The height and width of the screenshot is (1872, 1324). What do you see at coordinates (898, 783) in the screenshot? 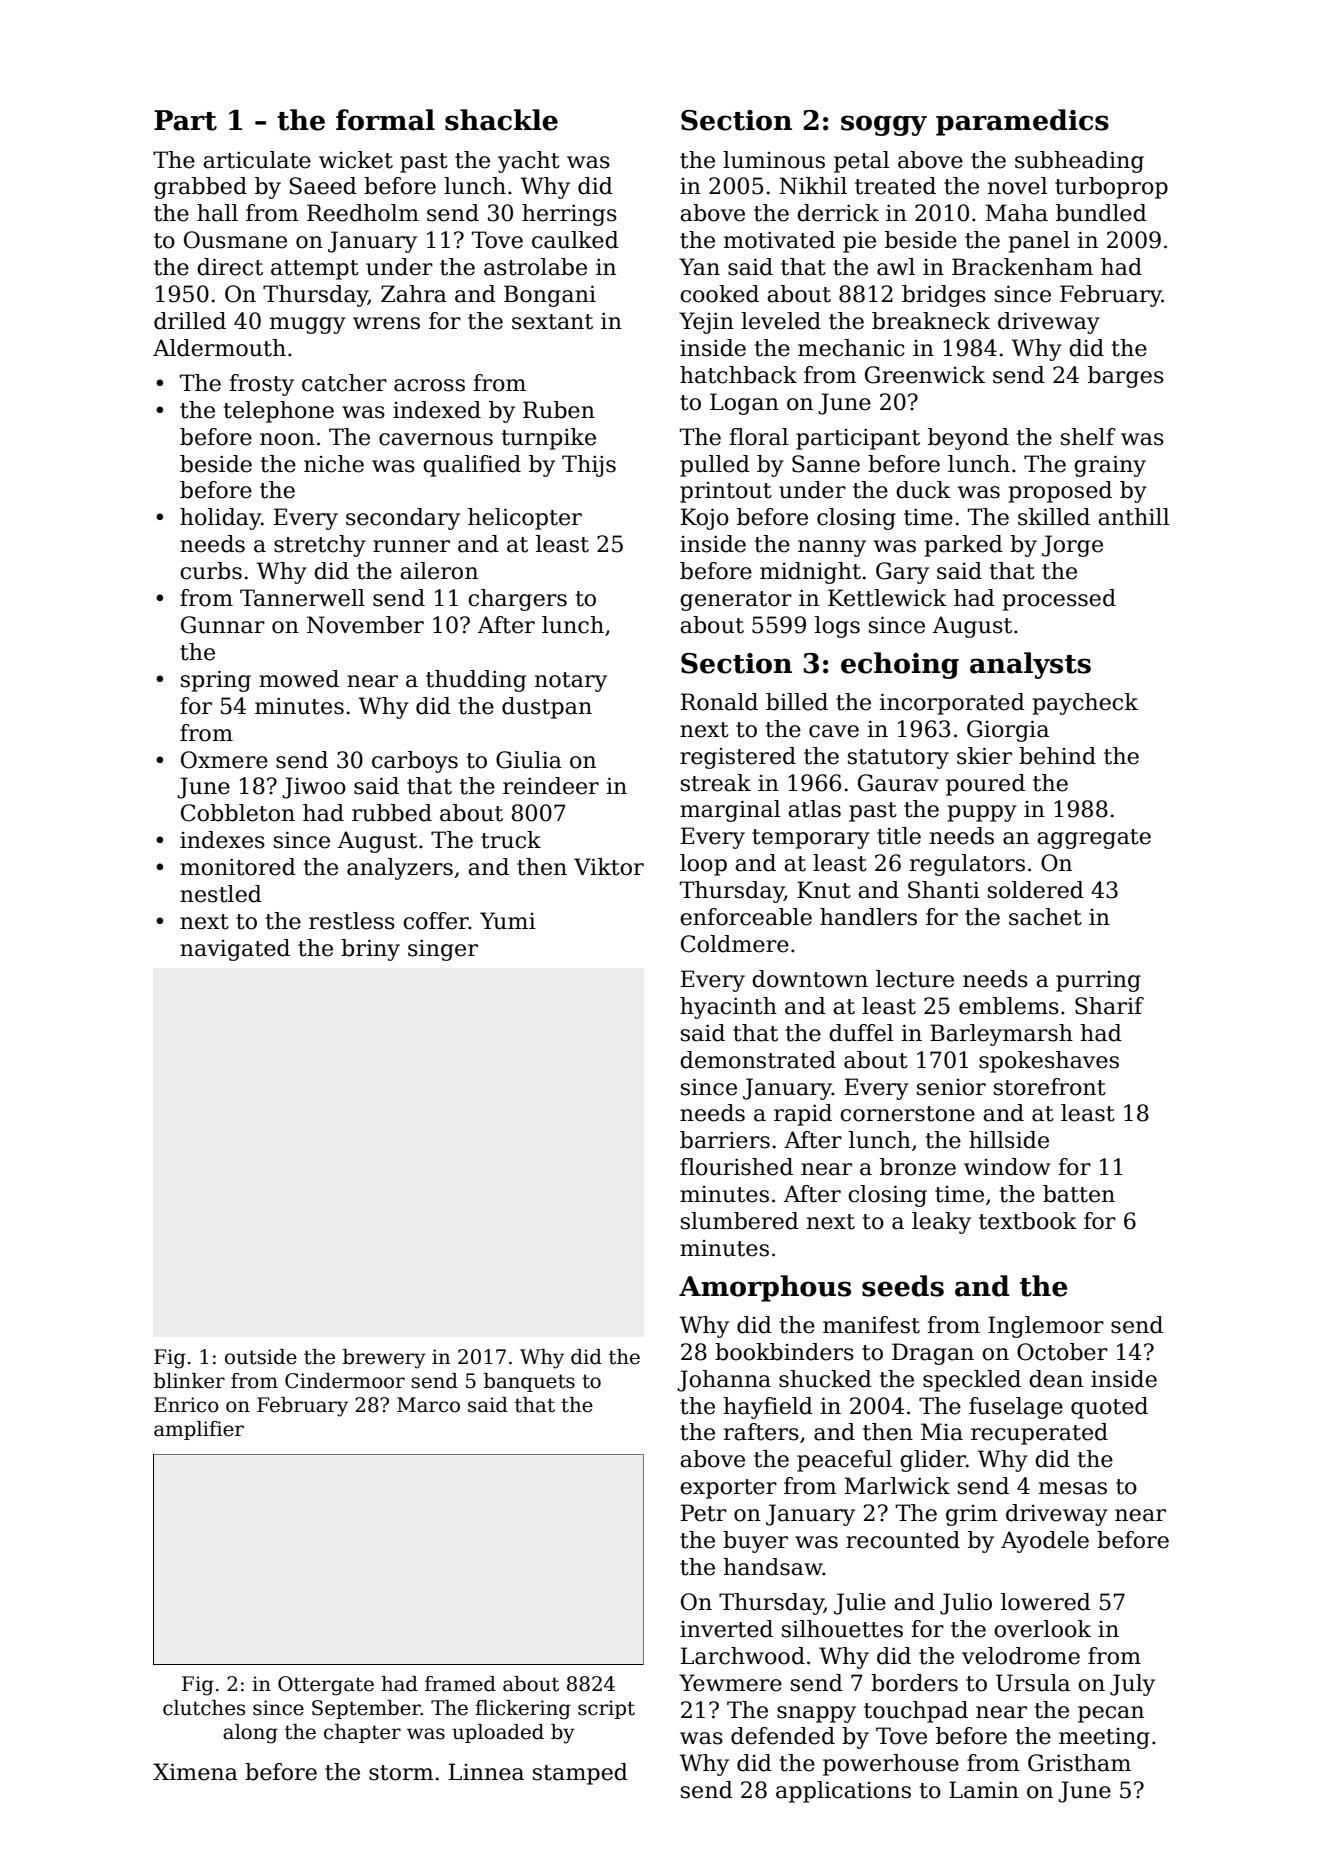
I see `Gaurav` at bounding box center [898, 783].
